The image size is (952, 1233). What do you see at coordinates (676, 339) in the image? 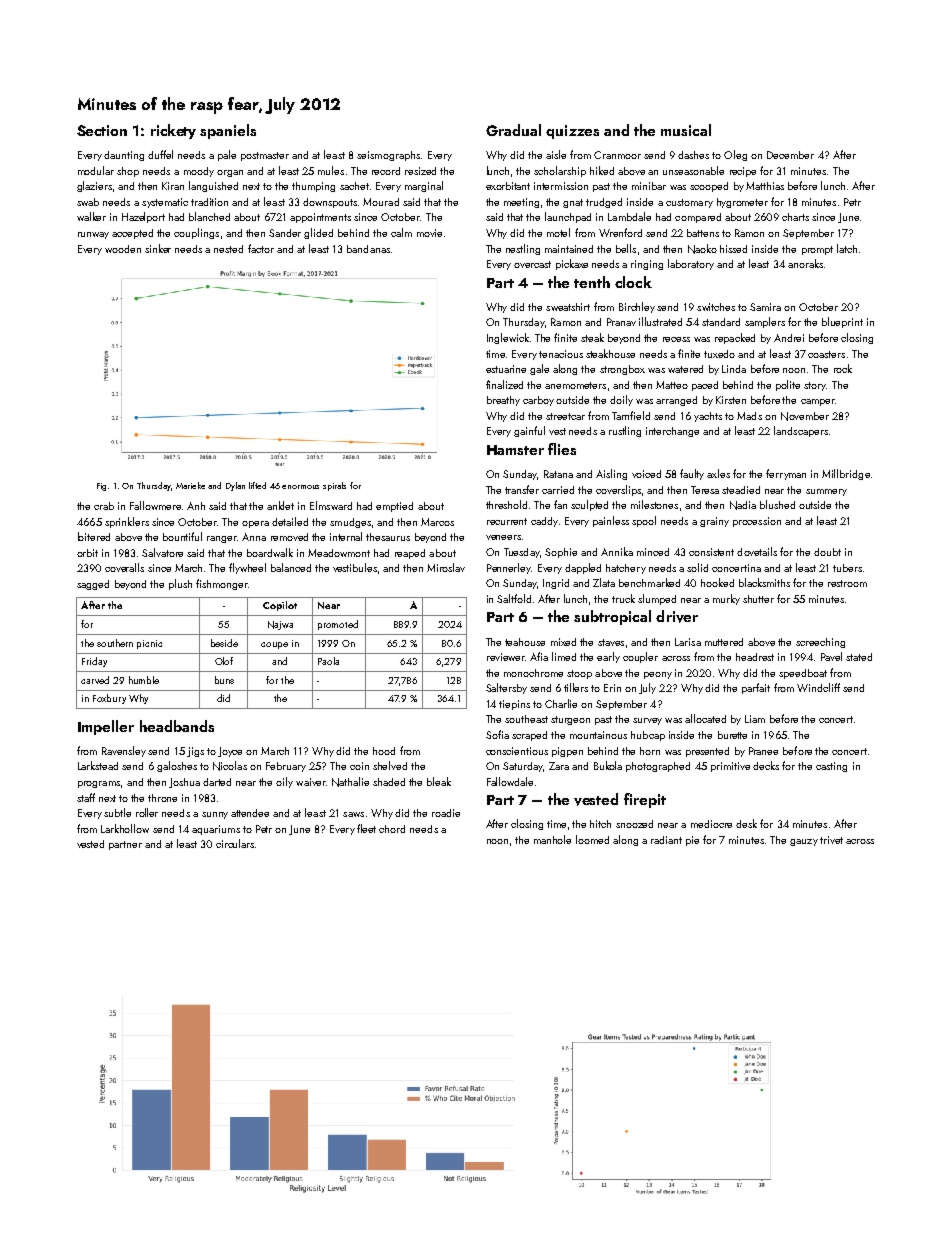
I see `recess` at bounding box center [676, 339].
